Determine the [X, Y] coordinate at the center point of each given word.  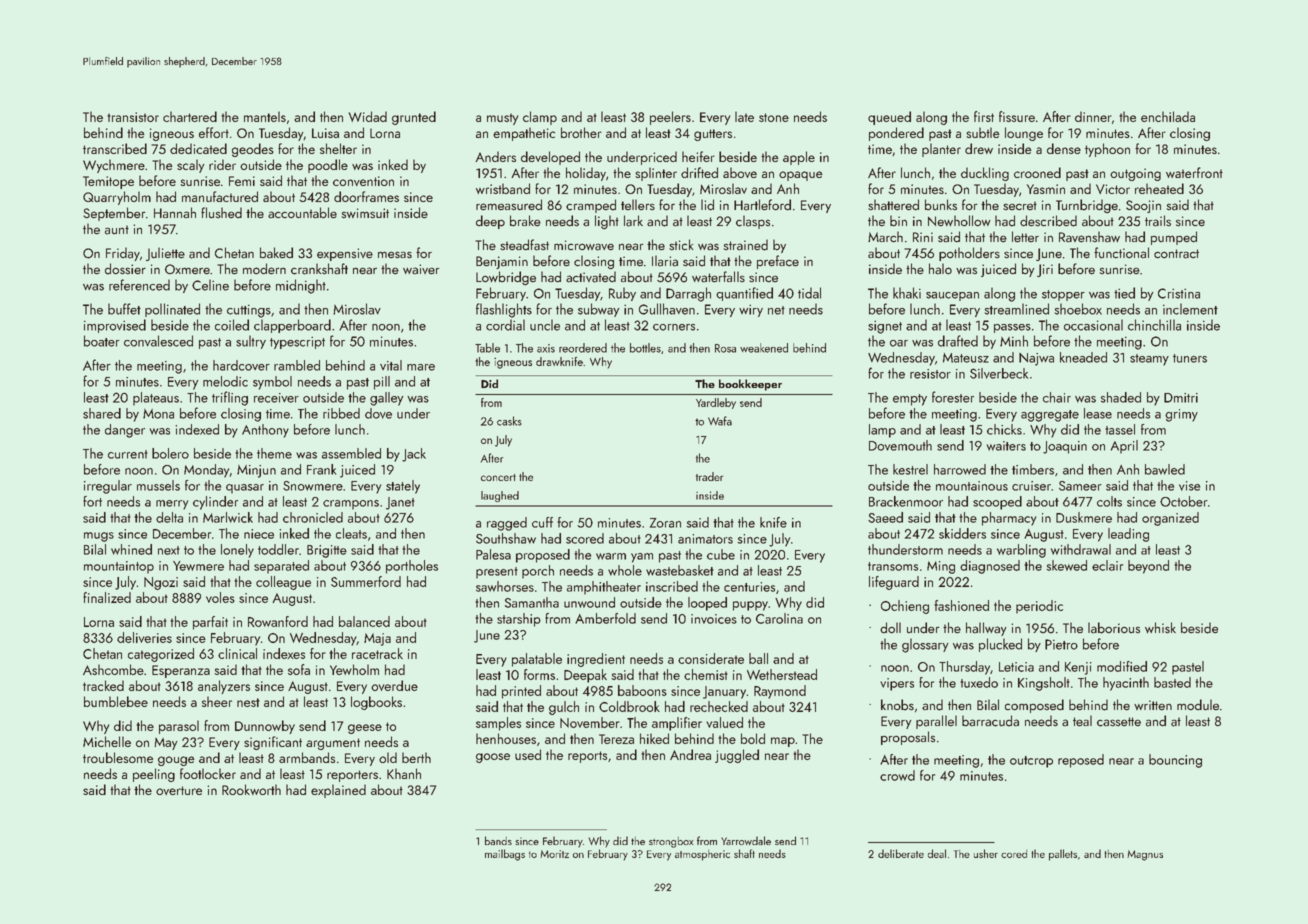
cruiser [1031, 486]
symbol [272, 383]
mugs [99, 537]
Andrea [690, 754]
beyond [1148, 567]
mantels [265, 116]
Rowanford [278, 621]
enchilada [1168, 116]
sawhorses [505, 586]
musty [502, 119]
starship [519, 620]
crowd [897, 775]
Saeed [885, 517]
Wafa [720, 421]
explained [338, 791]
